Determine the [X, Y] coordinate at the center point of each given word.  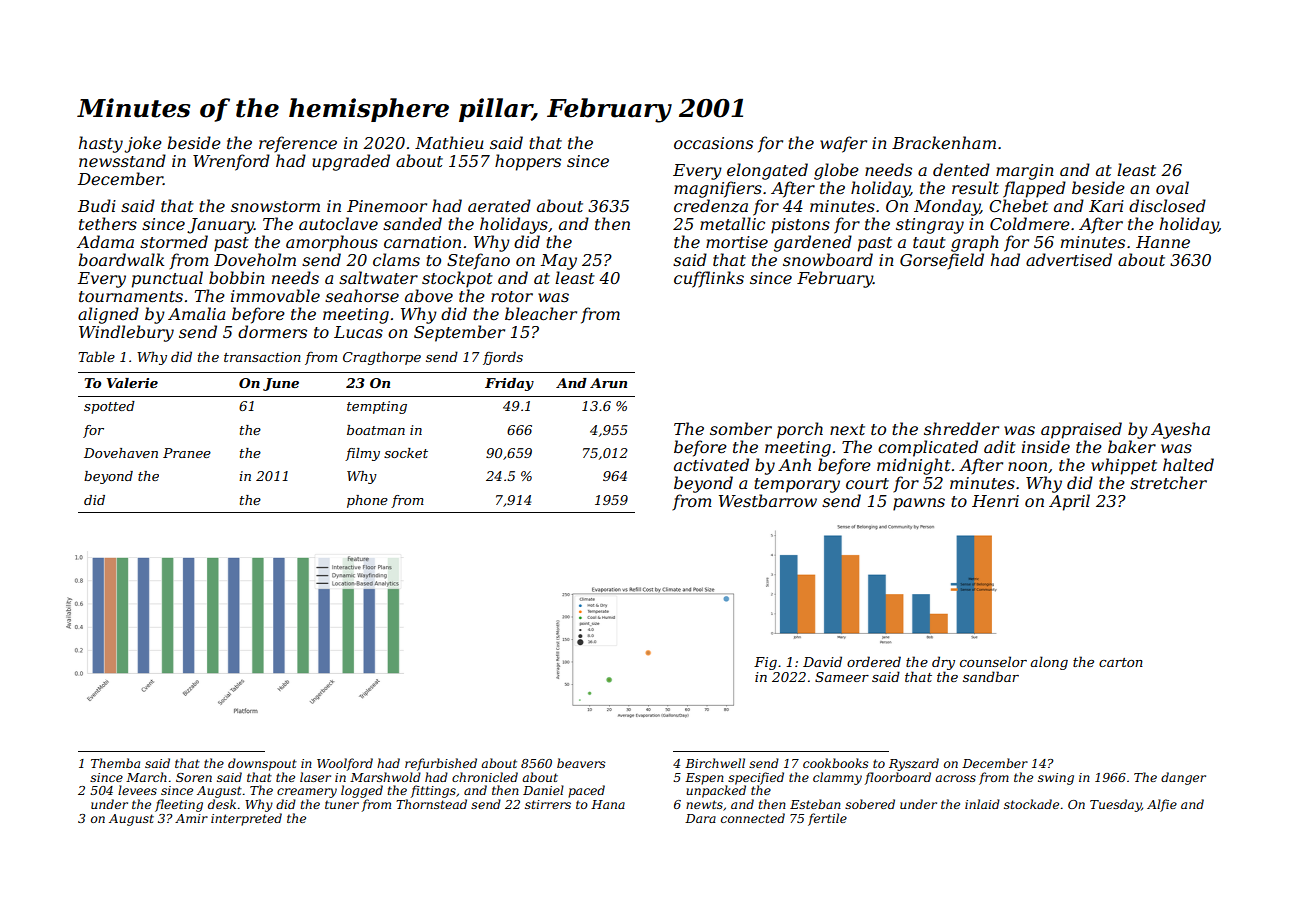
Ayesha [1180, 430]
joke [143, 144]
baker [1132, 446]
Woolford [345, 764]
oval [1172, 187]
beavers [581, 763]
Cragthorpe [382, 358]
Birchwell [715, 763]
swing [1056, 779]
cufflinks [709, 279]
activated [711, 464]
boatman [376, 430]
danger [1183, 778]
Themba [115, 763]
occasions [713, 143]
